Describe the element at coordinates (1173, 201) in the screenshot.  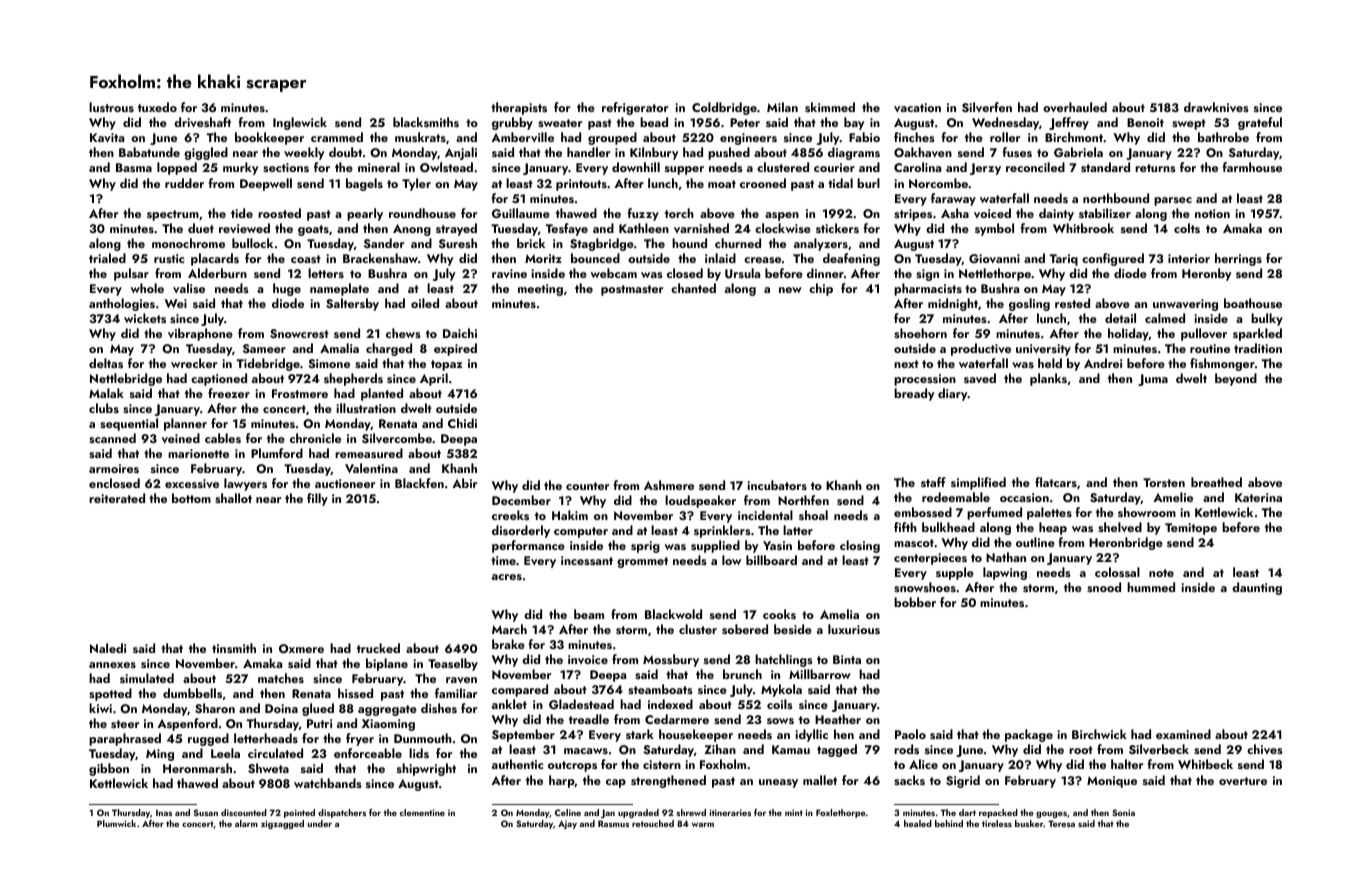
I see `parsec` at that location.
